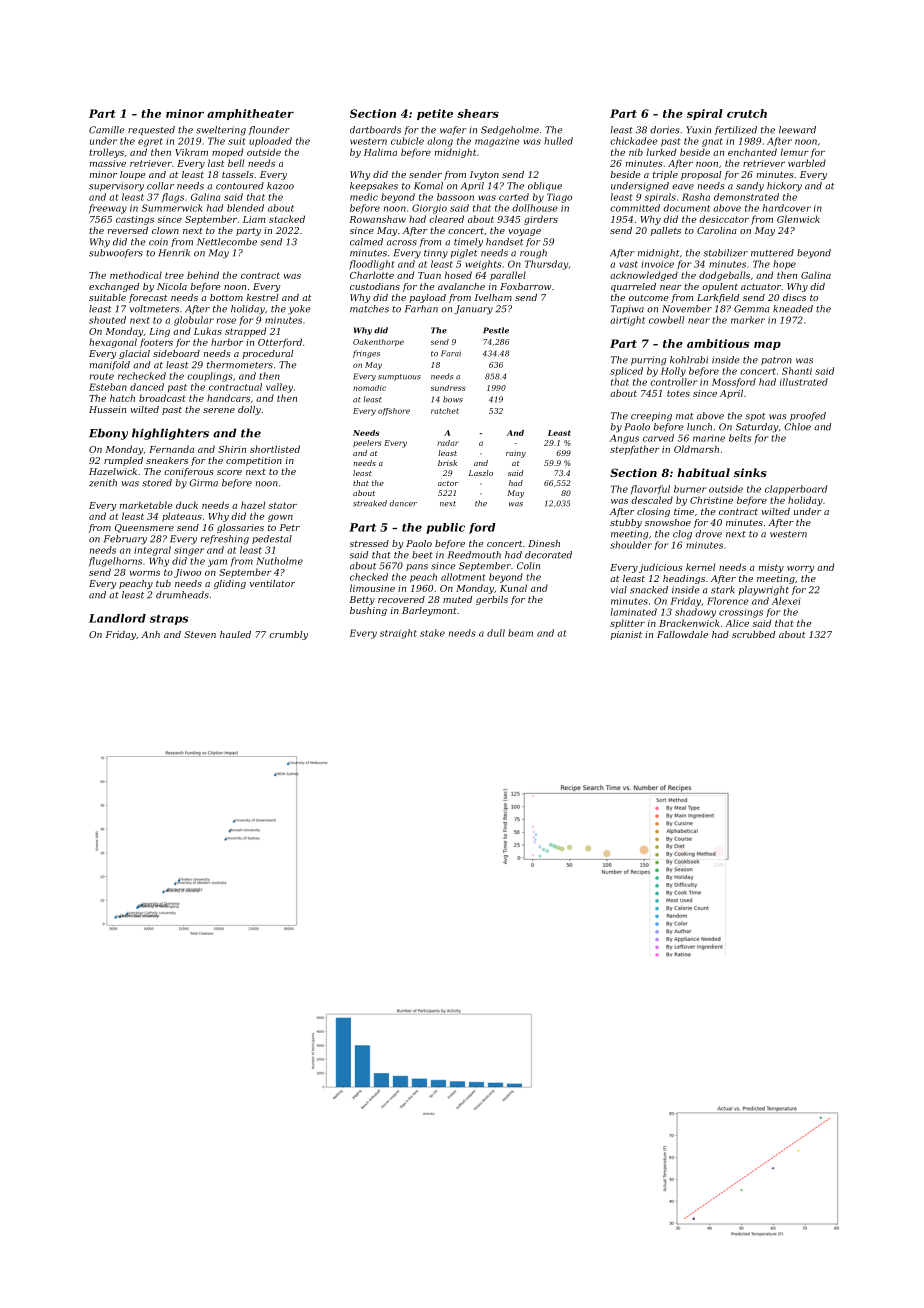 Image resolution: width=924 pixels, height=1308 pixels. I want to click on Vikram, so click(191, 152).
